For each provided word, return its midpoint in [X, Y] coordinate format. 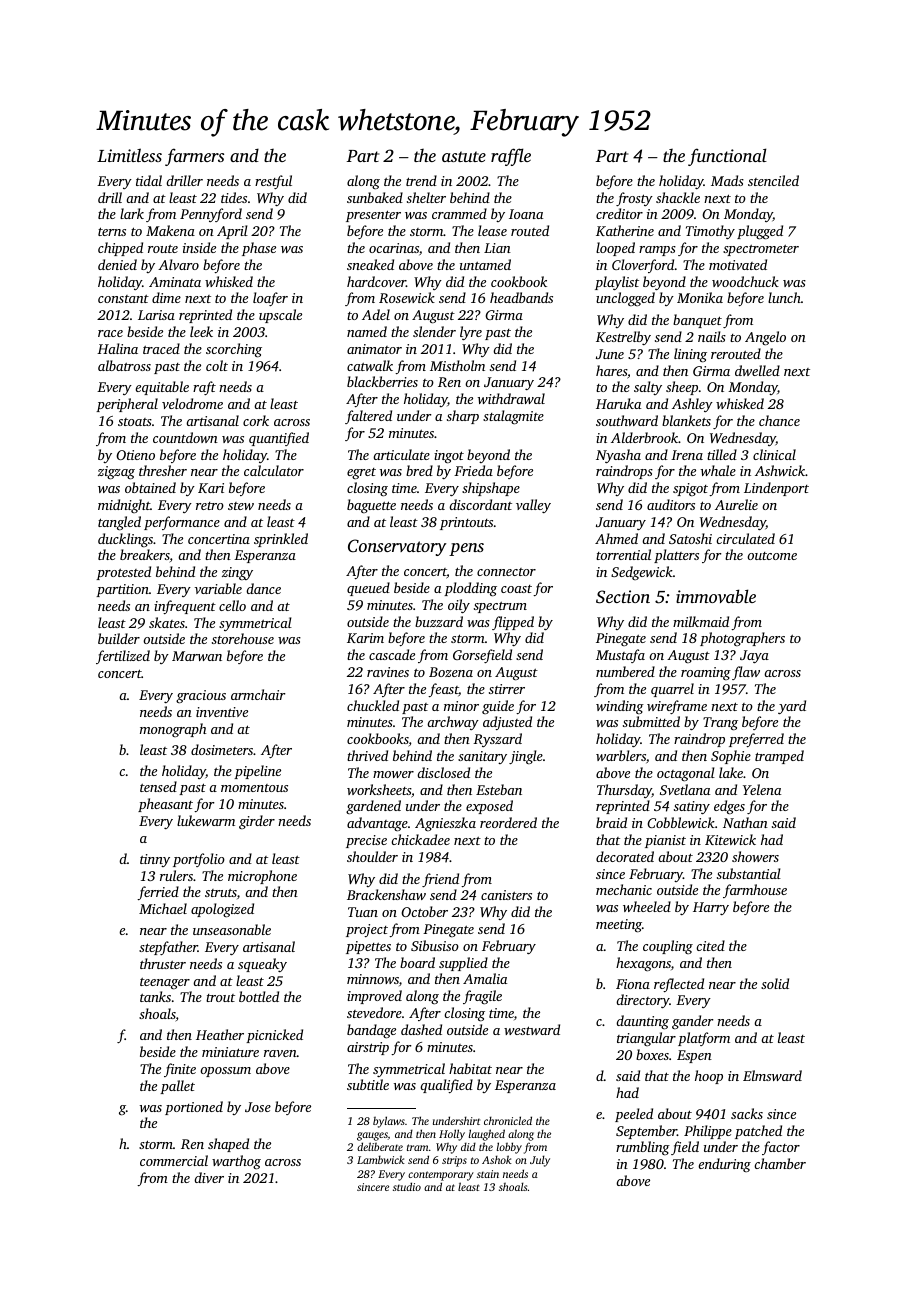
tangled [119, 523]
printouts [466, 523]
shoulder [372, 856]
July [540, 1161]
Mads [727, 180]
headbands [521, 297]
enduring [724, 1165]
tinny [155, 860]
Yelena [762, 789]
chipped [120, 249]
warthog [236, 1162]
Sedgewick [642, 573]
